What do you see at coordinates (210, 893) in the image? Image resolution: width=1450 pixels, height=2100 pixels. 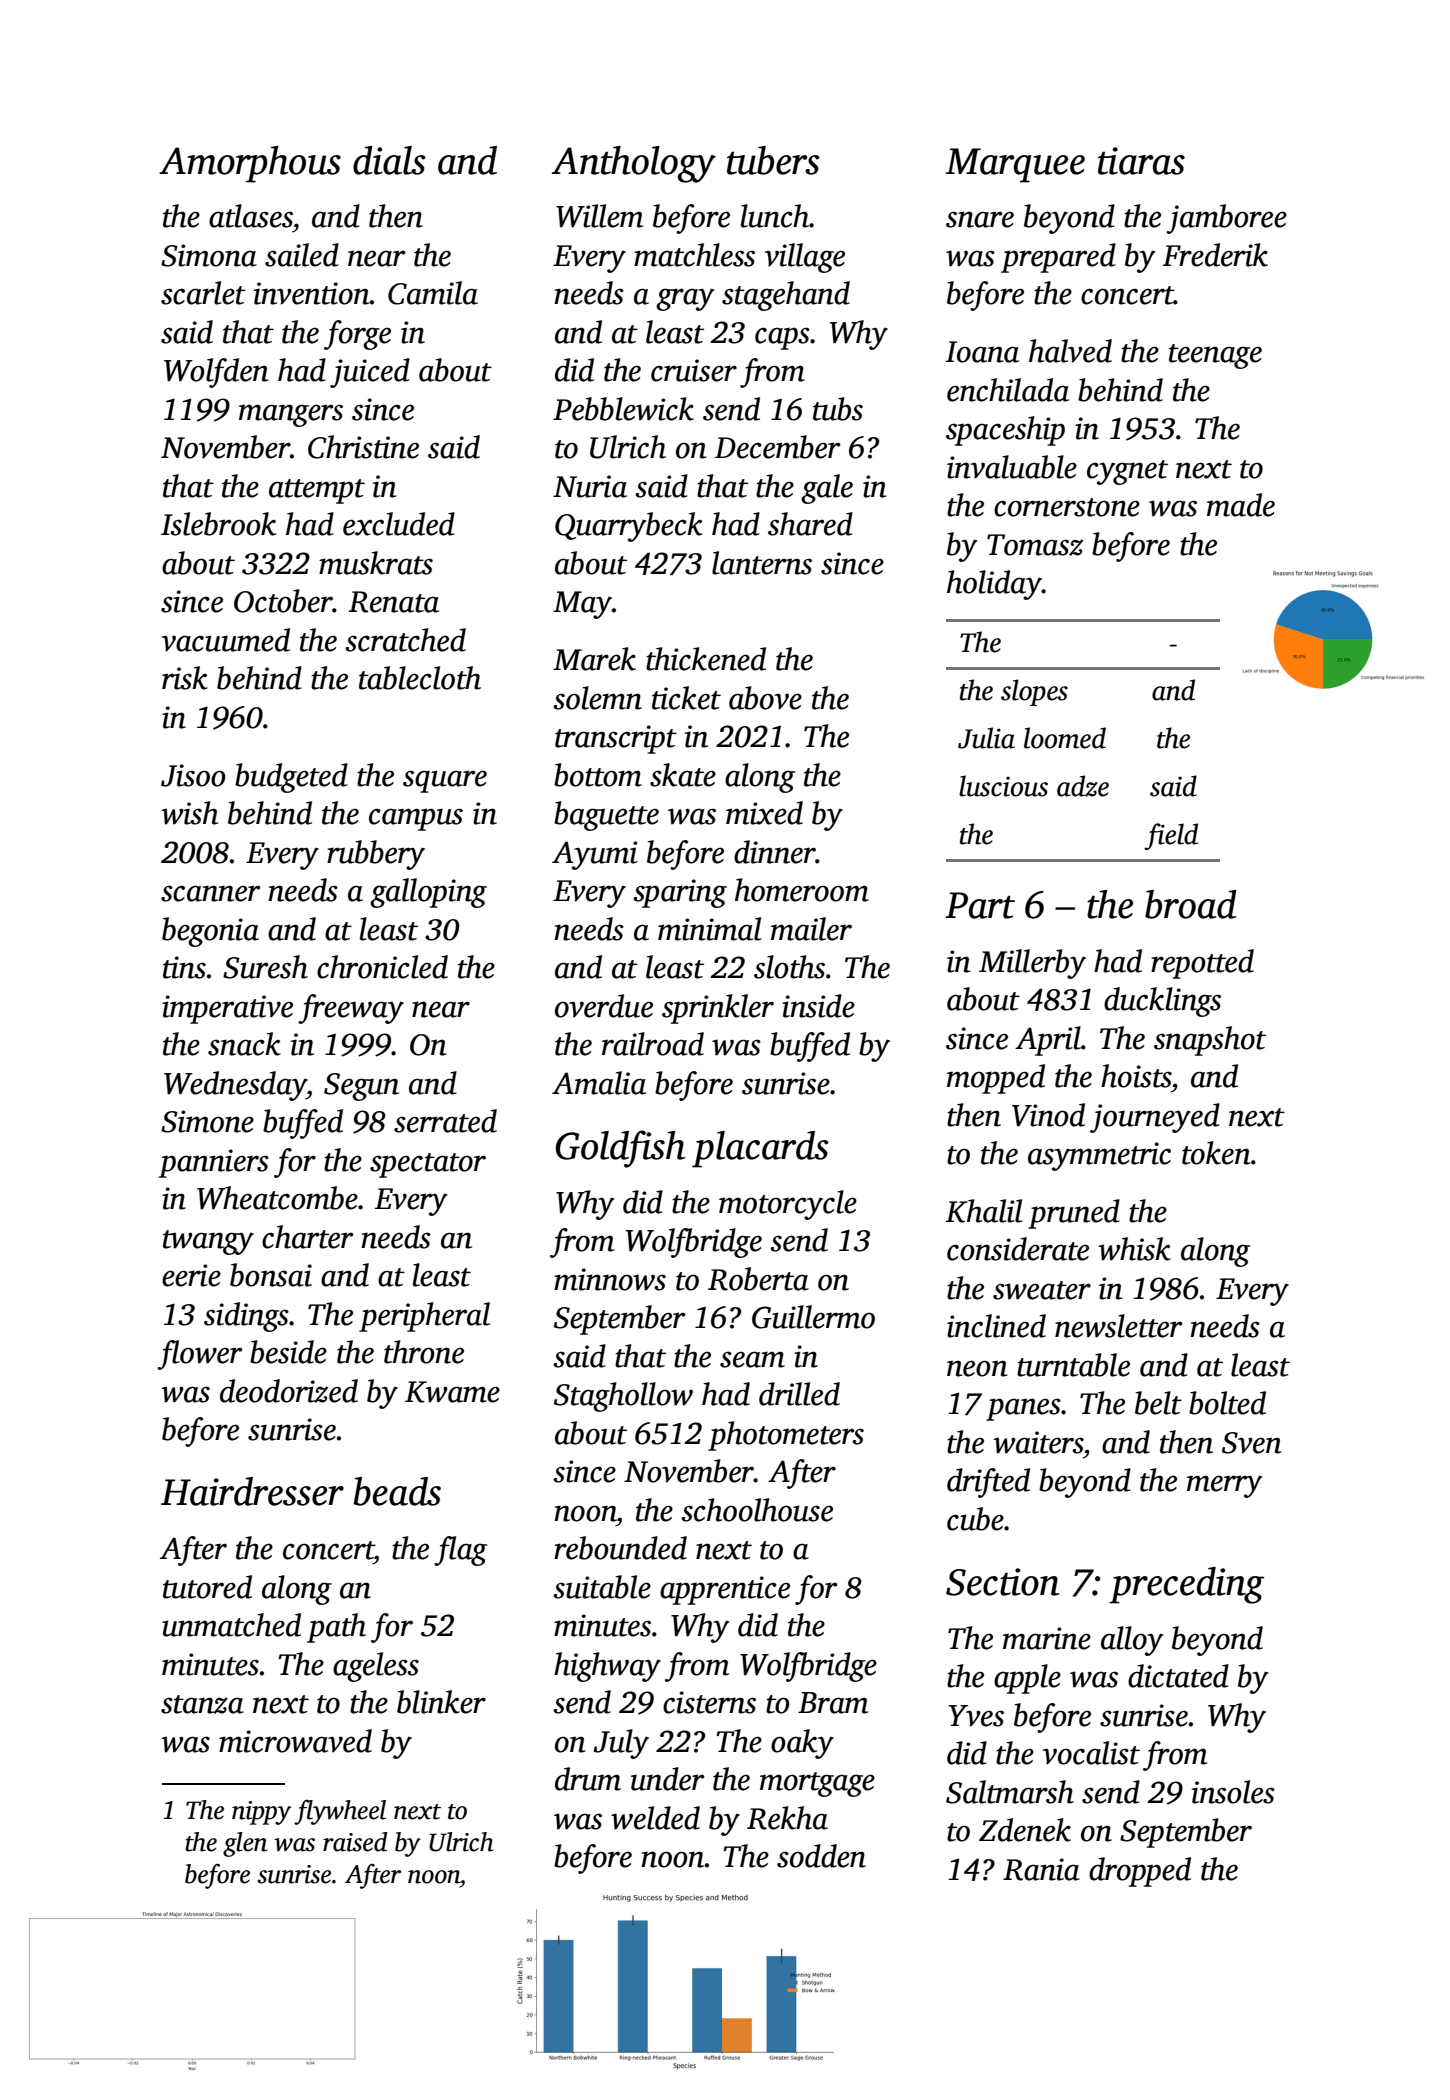 I see `scanner` at bounding box center [210, 893].
